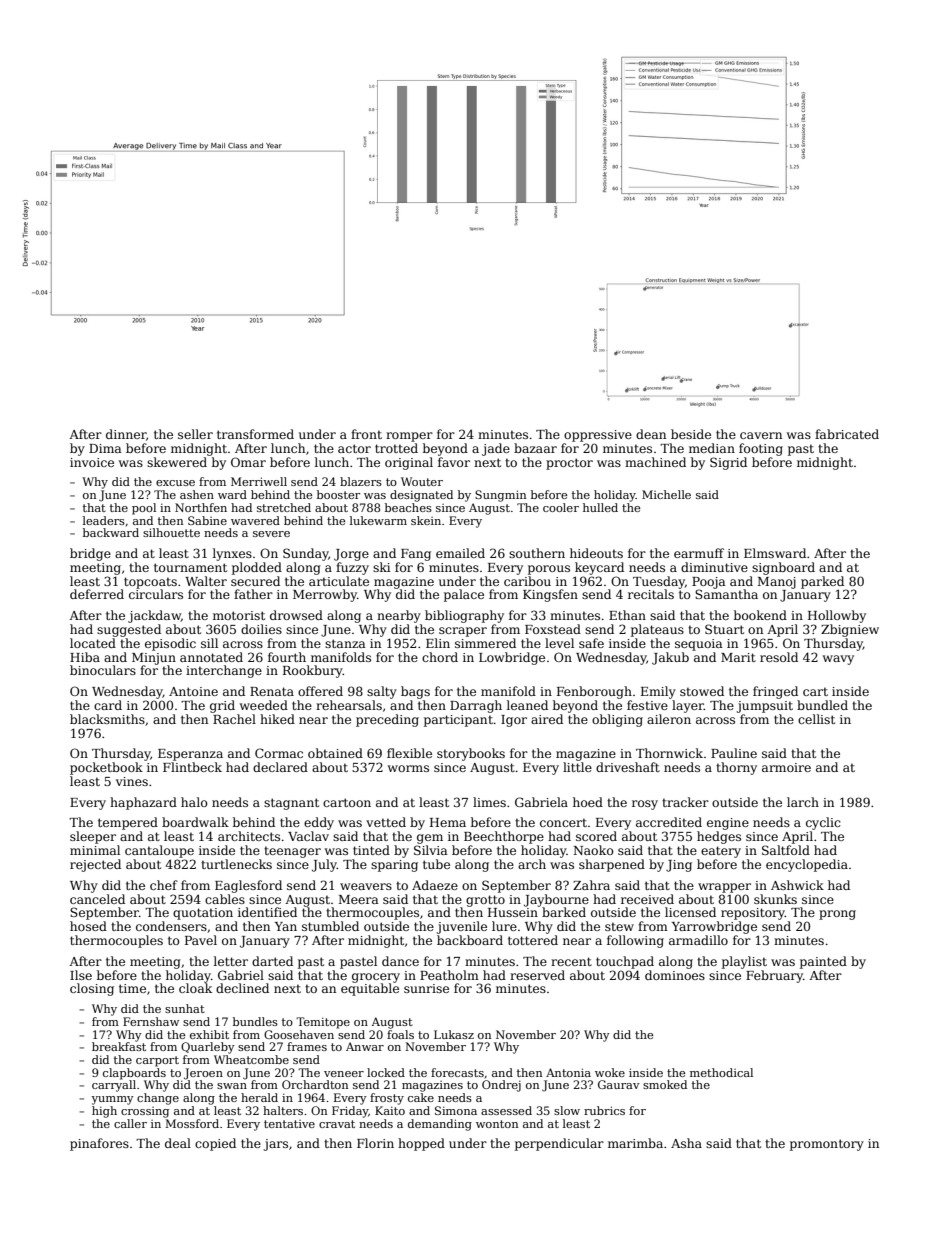  What do you see at coordinates (559, 1144) in the screenshot?
I see `perpendicular` at bounding box center [559, 1144].
